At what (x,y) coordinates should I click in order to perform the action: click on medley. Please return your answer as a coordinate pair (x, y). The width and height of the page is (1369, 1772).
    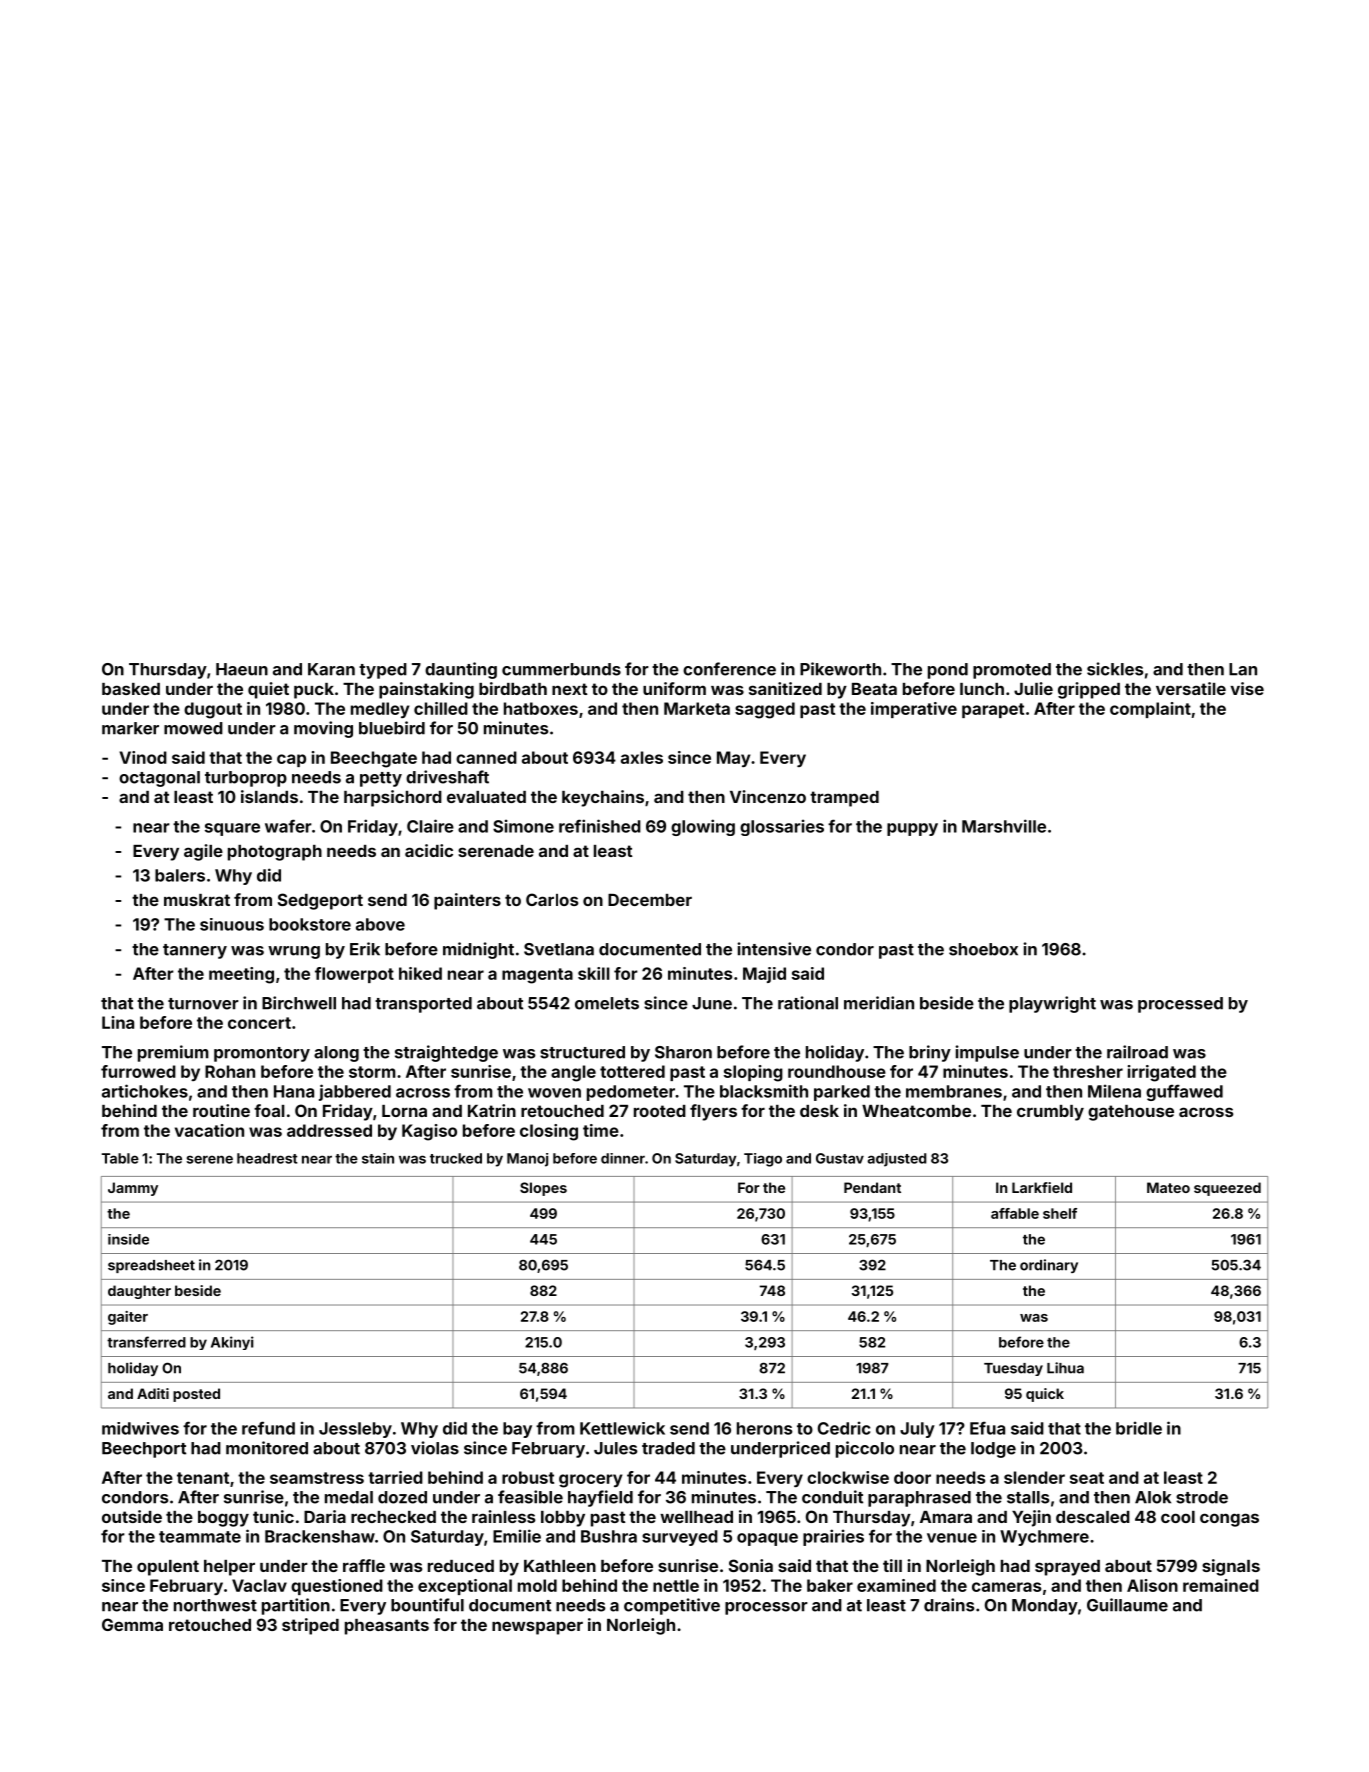
    Looking at the image, I should click on (380, 710).
